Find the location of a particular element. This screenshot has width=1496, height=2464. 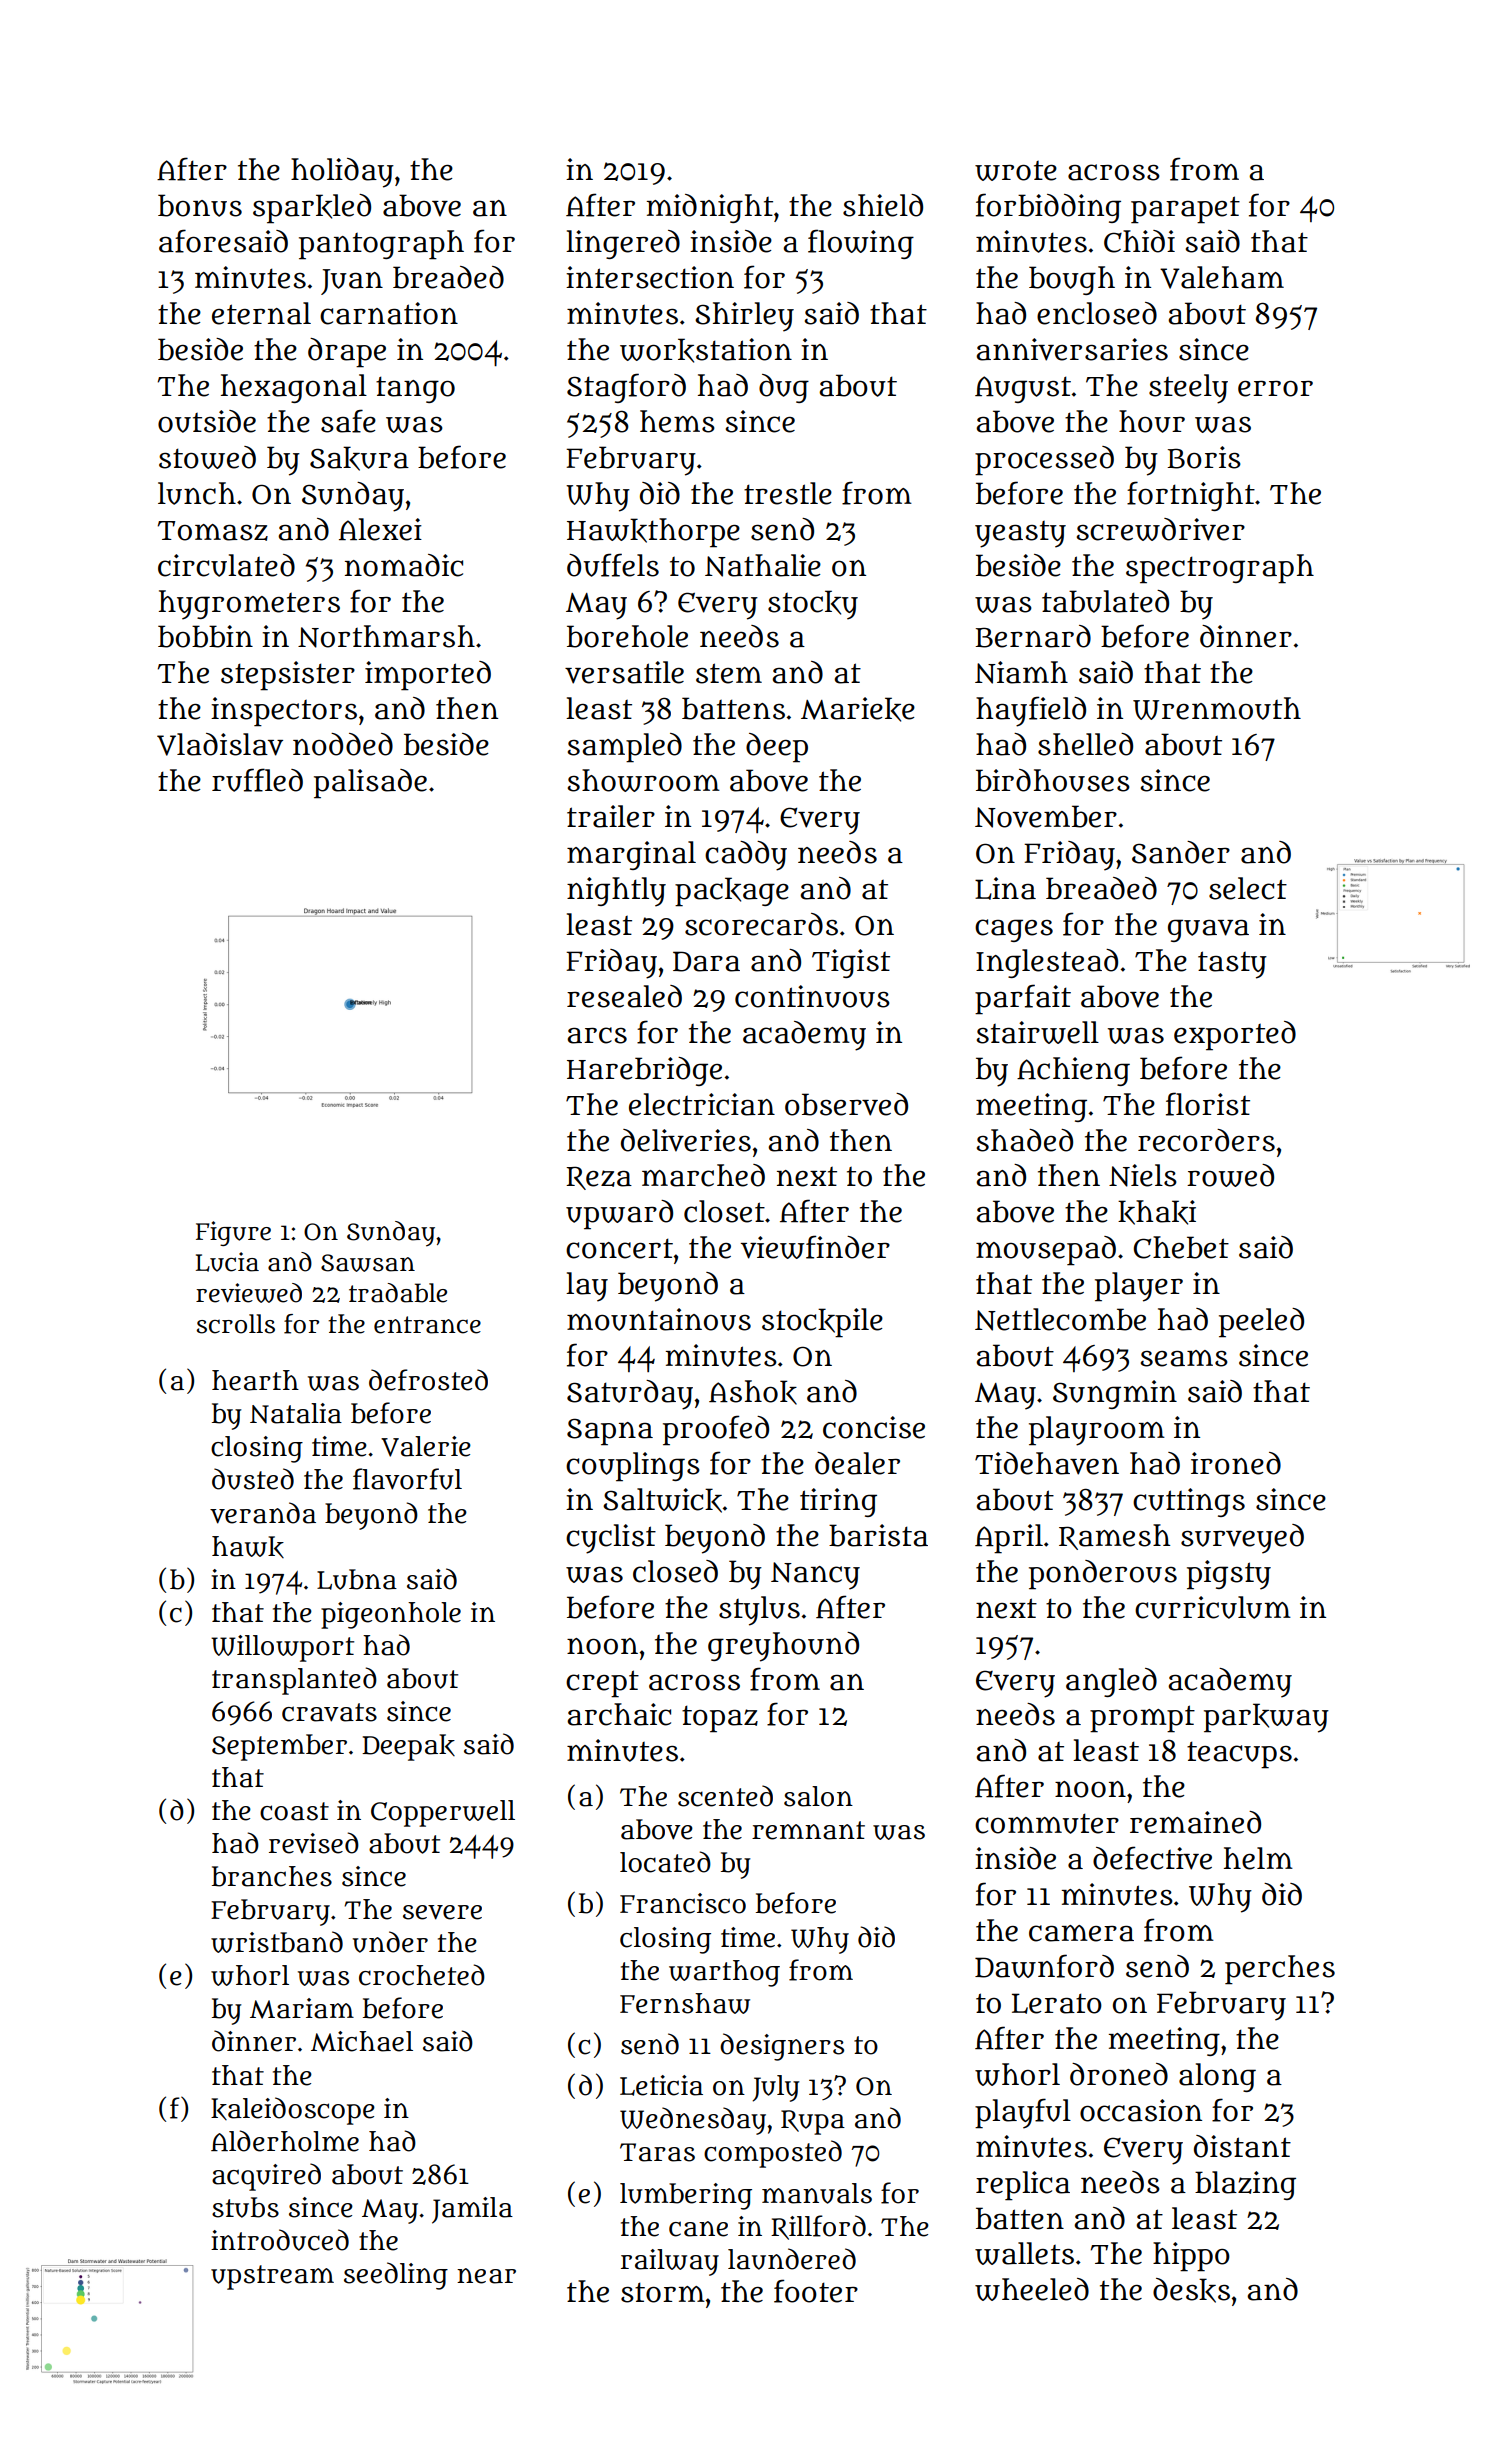

Wrenmouth is located at coordinates (1217, 708).
